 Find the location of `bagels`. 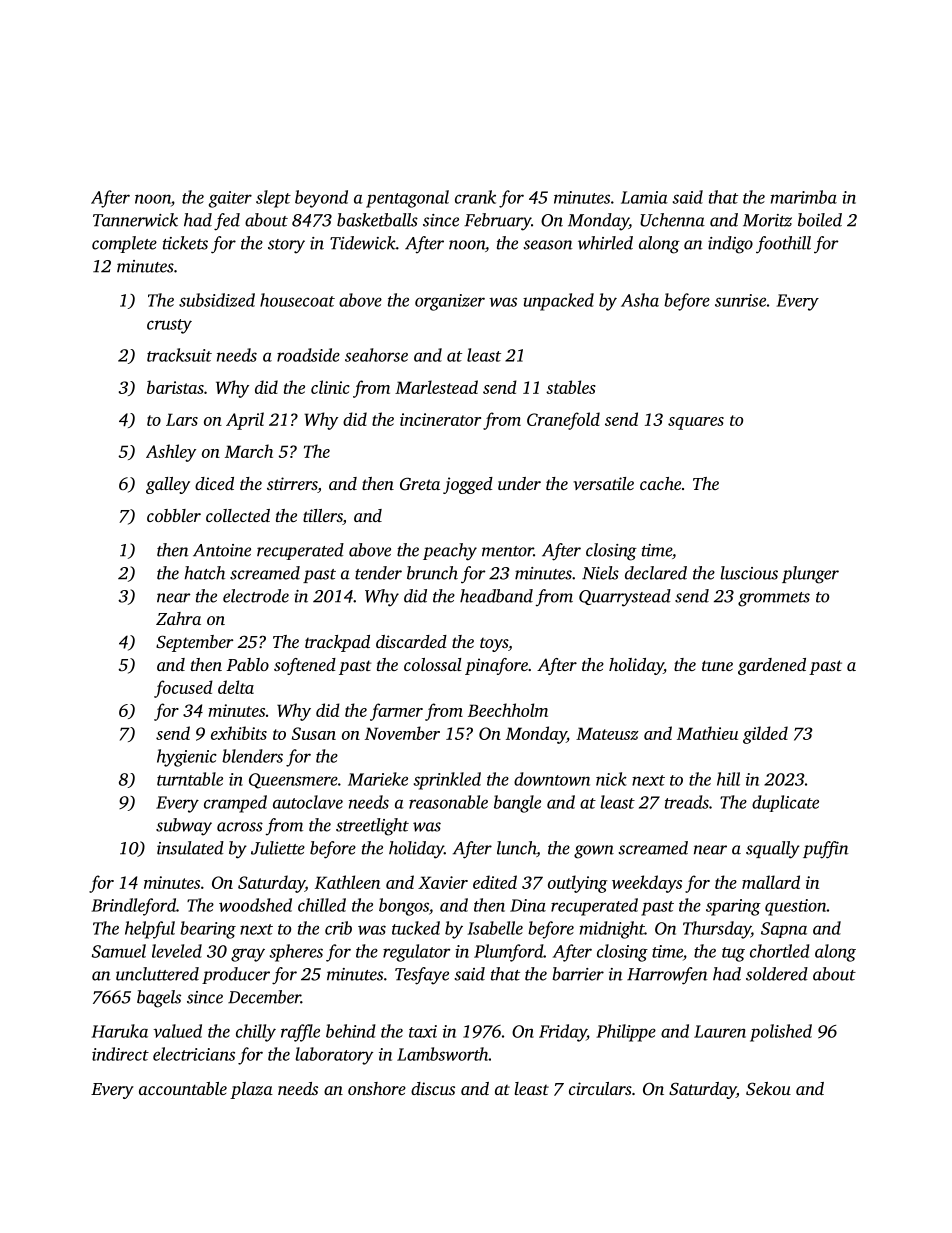

bagels is located at coordinates (159, 999).
